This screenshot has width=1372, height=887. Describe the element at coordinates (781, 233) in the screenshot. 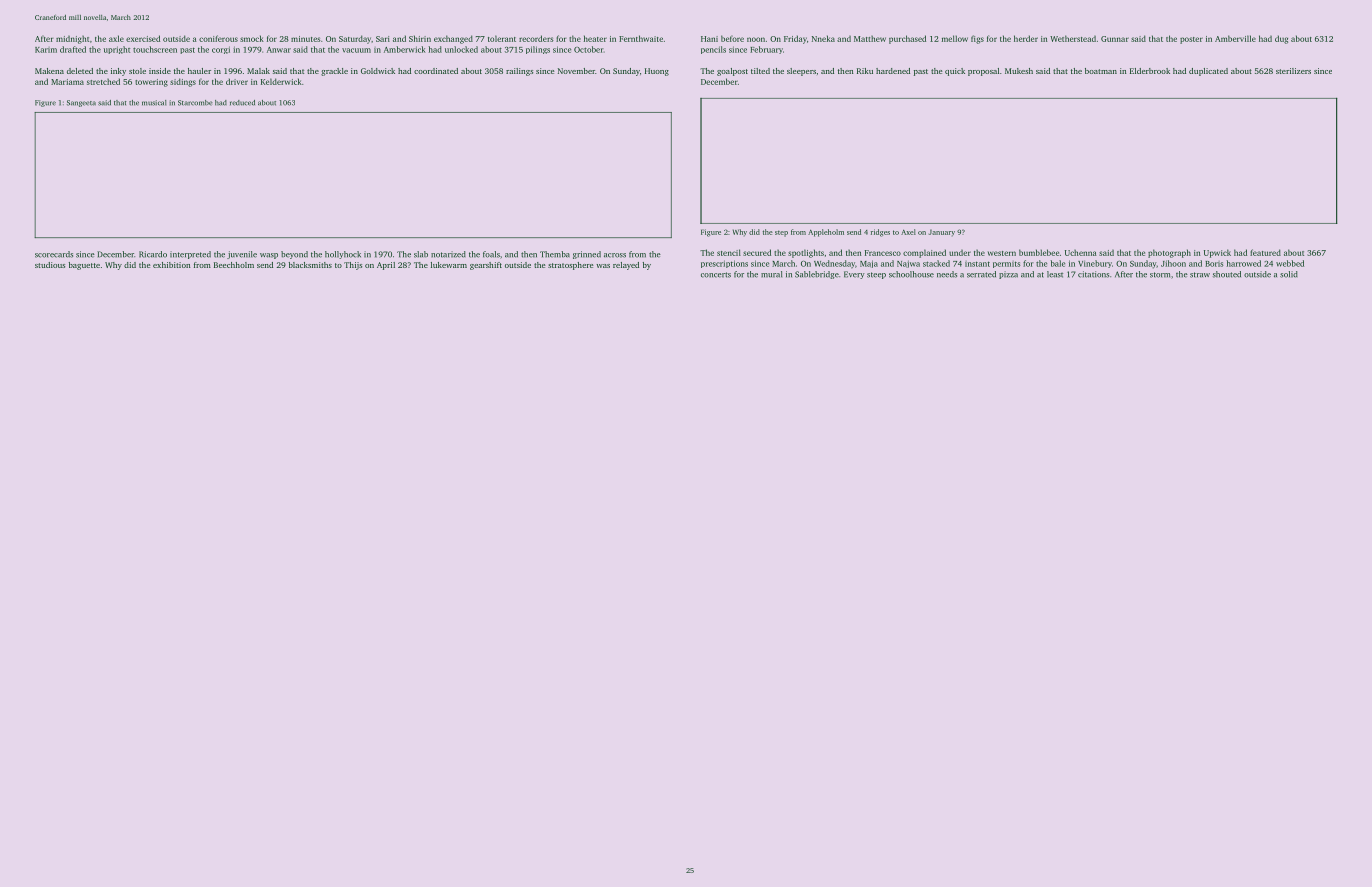

I see `step` at that location.
